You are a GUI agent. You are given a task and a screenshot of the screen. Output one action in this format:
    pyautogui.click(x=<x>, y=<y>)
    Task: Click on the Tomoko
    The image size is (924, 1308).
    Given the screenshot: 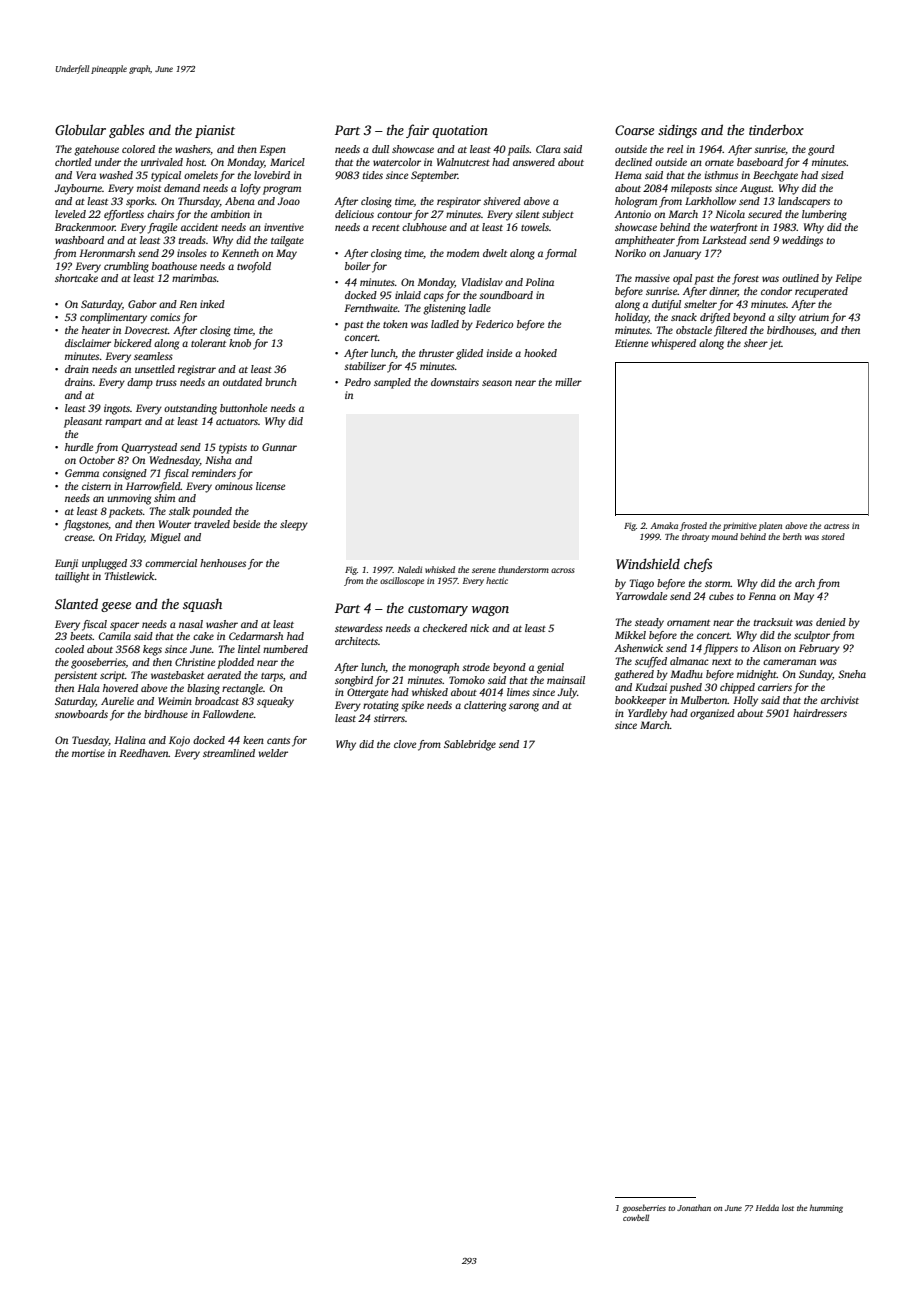 What is the action you would take?
    pyautogui.click(x=467, y=680)
